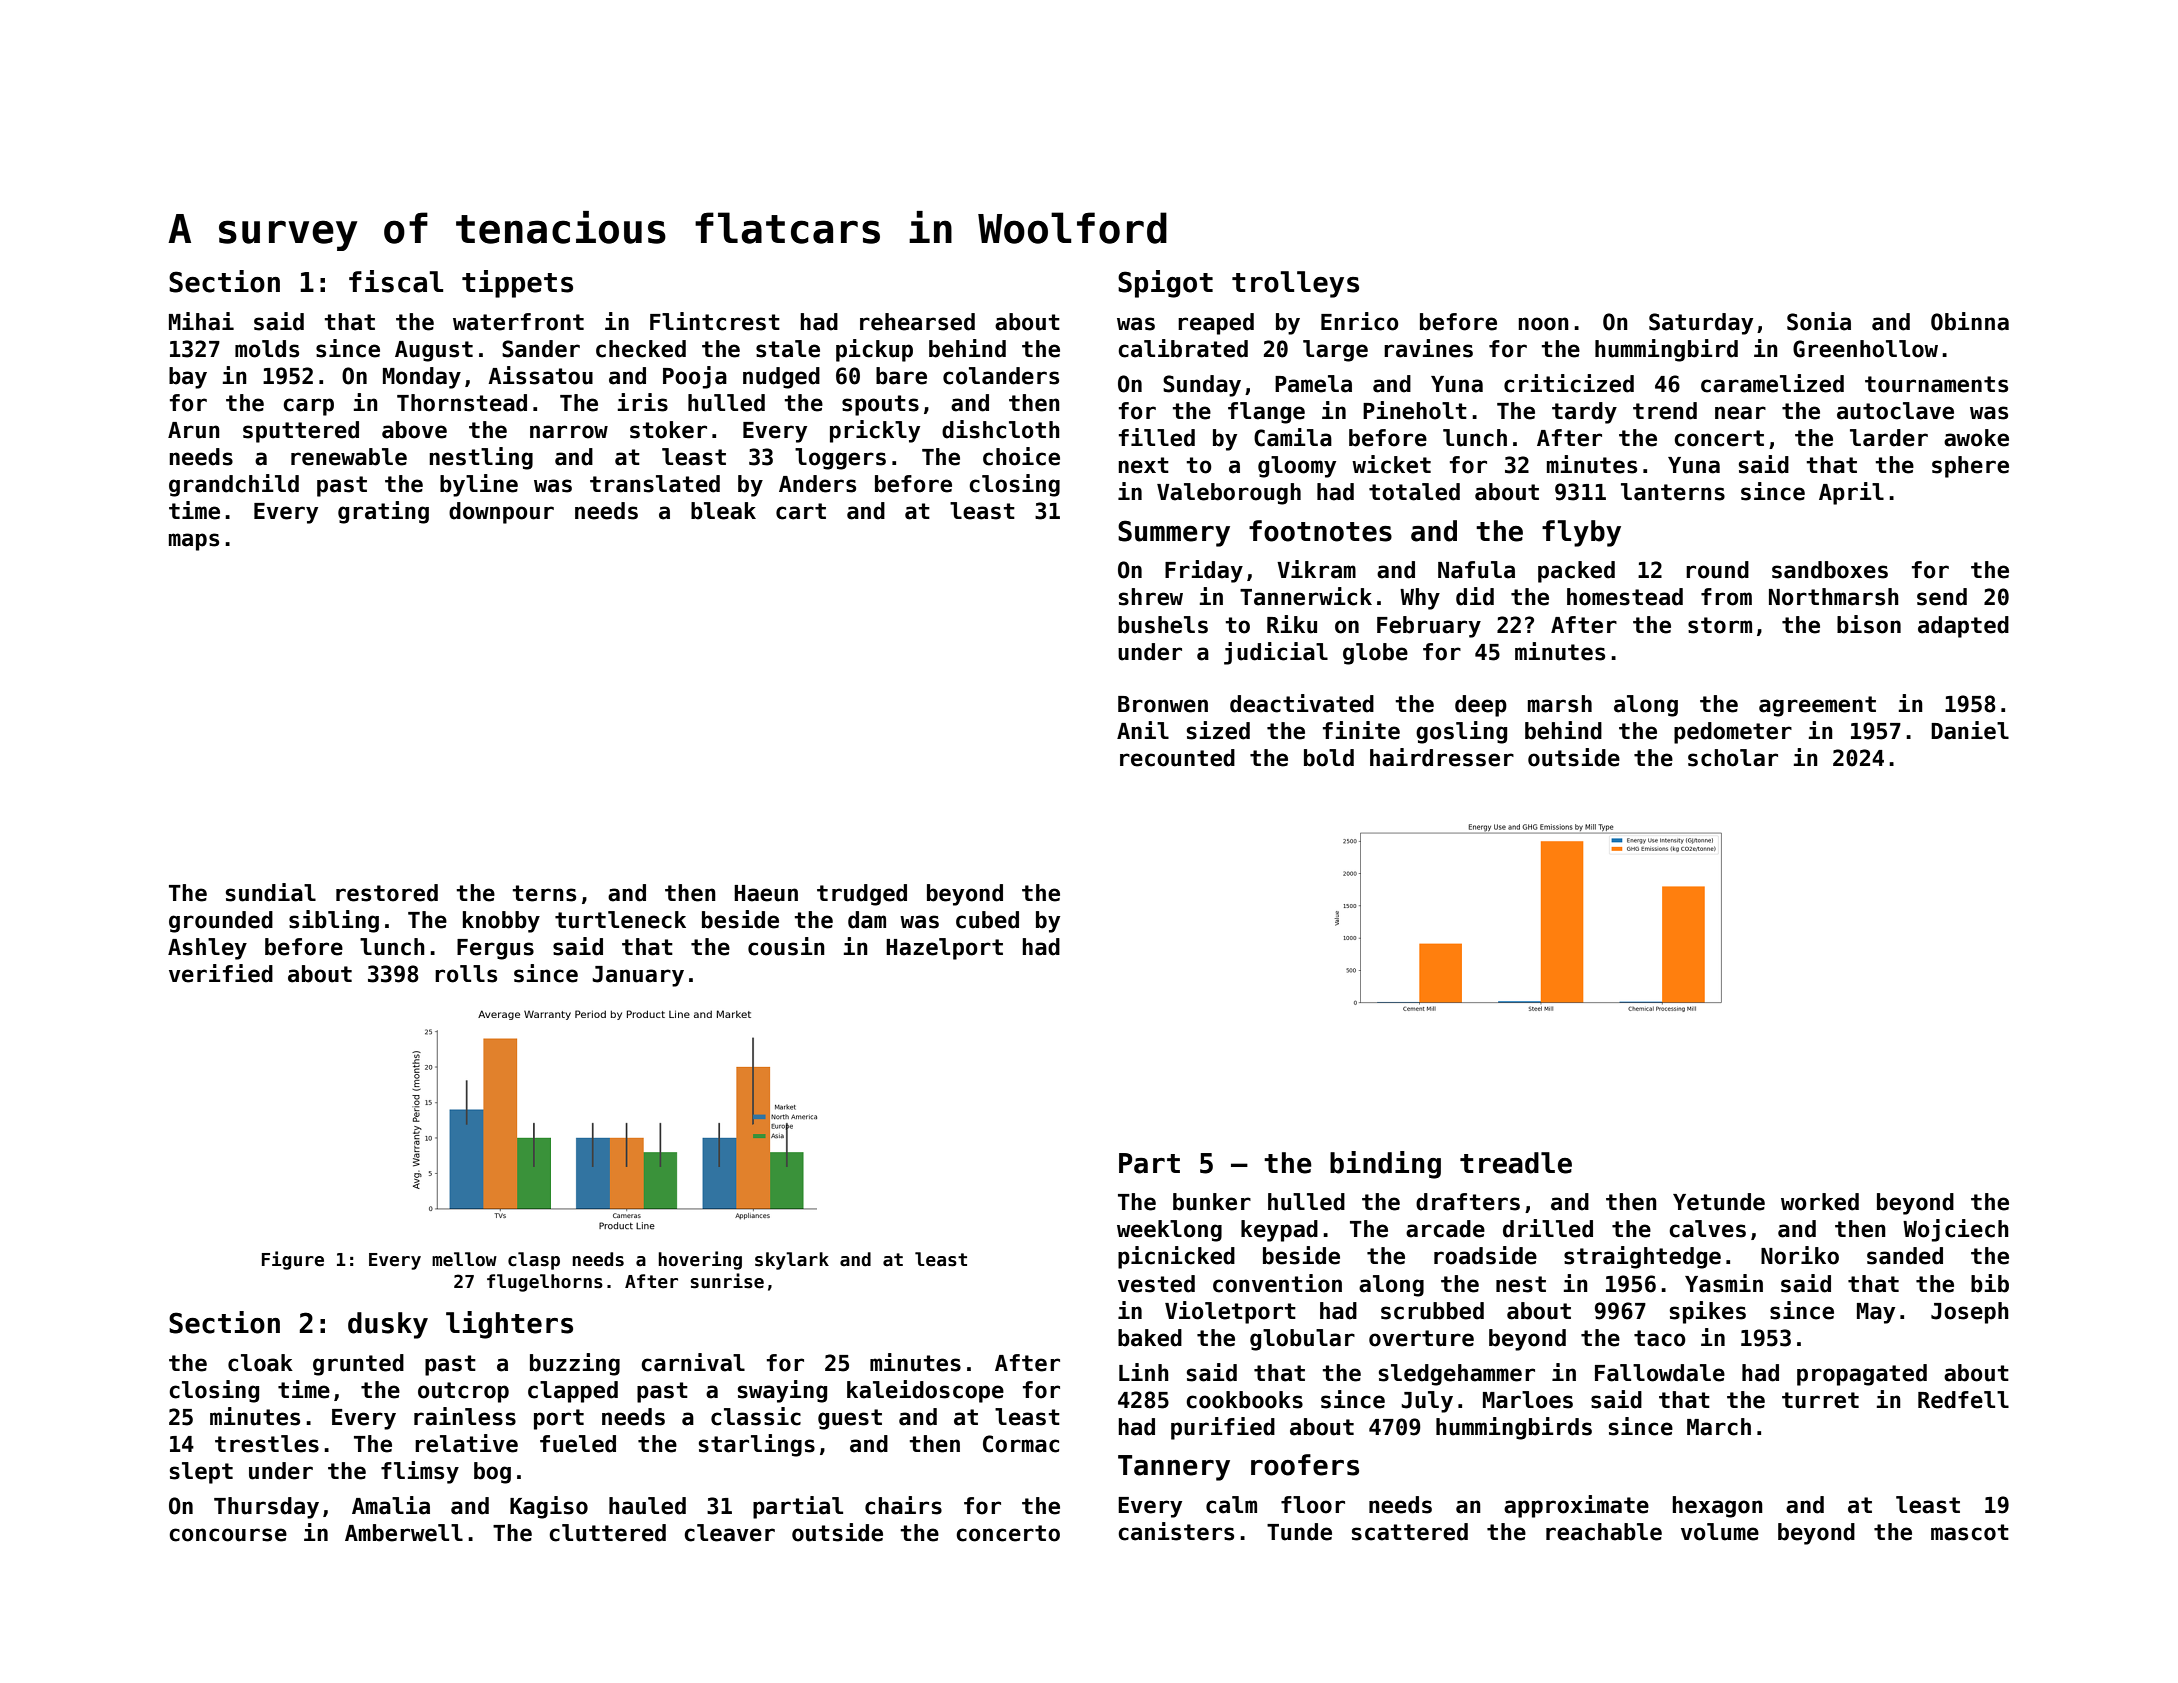 The width and height of the page is (2178, 1683). Describe the element at coordinates (501, 513) in the page. I see `downpour` at that location.
